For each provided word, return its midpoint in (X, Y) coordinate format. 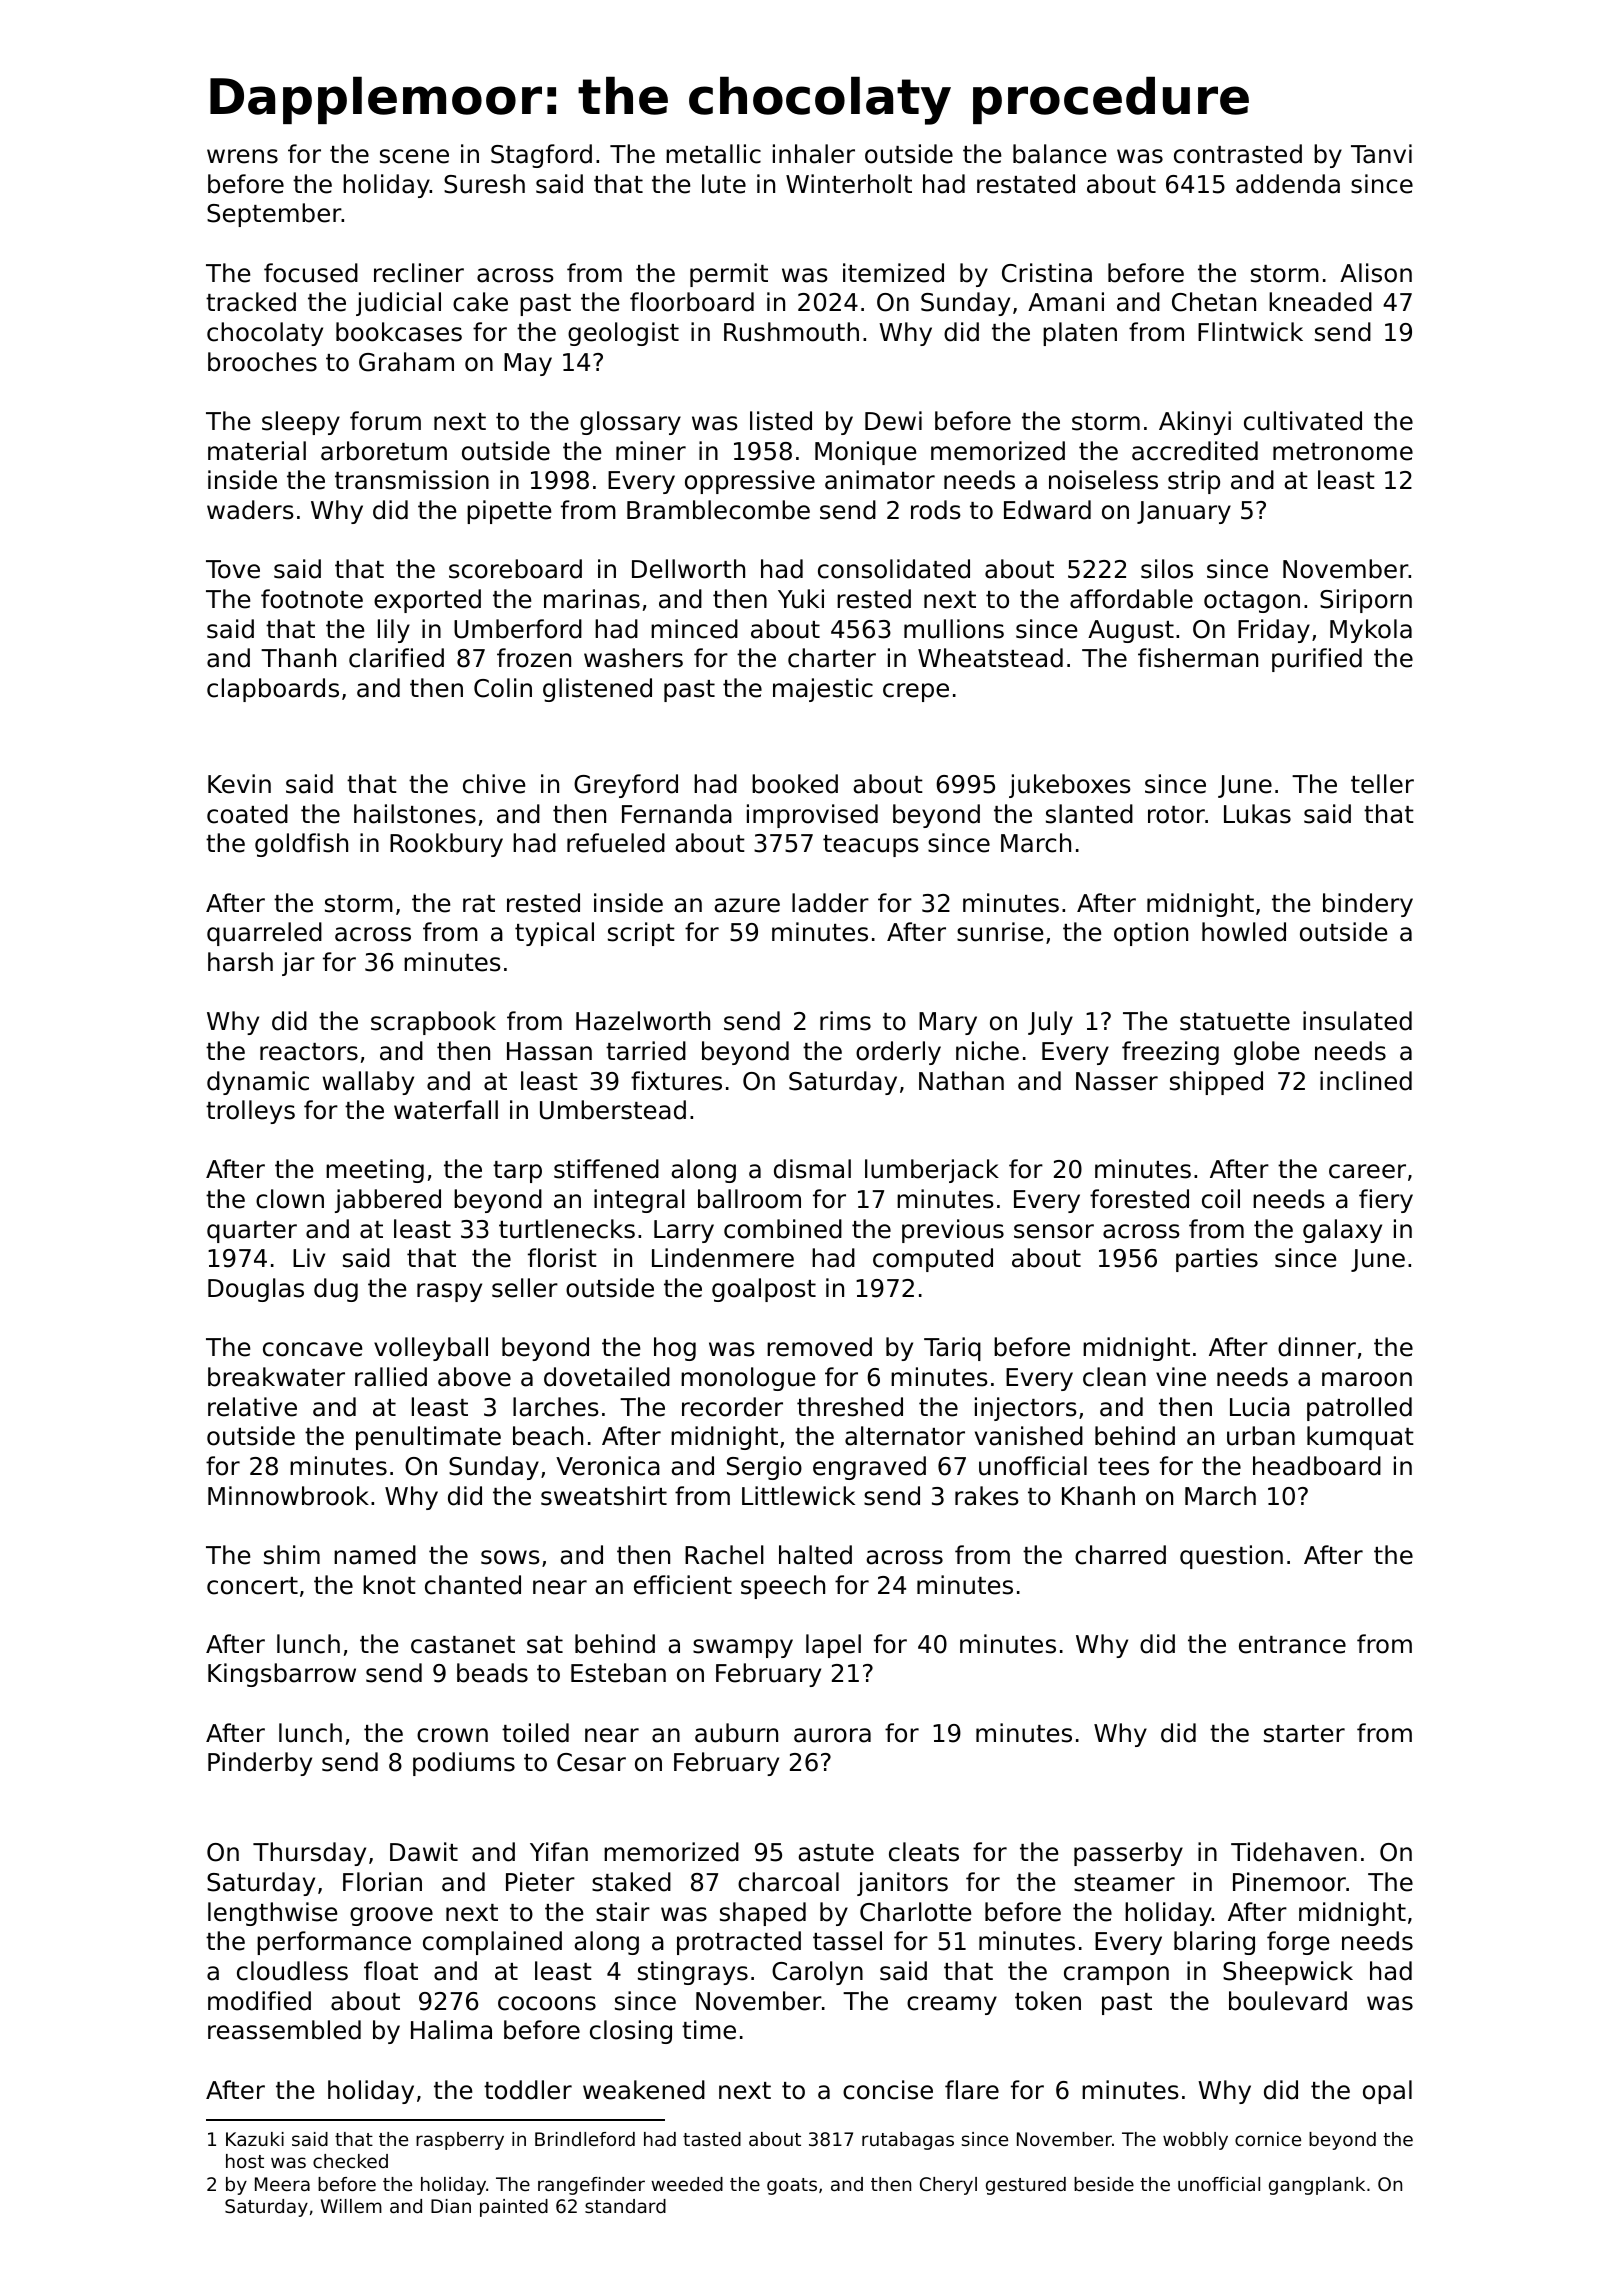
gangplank (1317, 2186)
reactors (309, 1052)
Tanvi (1381, 154)
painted (514, 2208)
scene (414, 156)
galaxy (1342, 1231)
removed (819, 1347)
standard (625, 2206)
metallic (713, 154)
